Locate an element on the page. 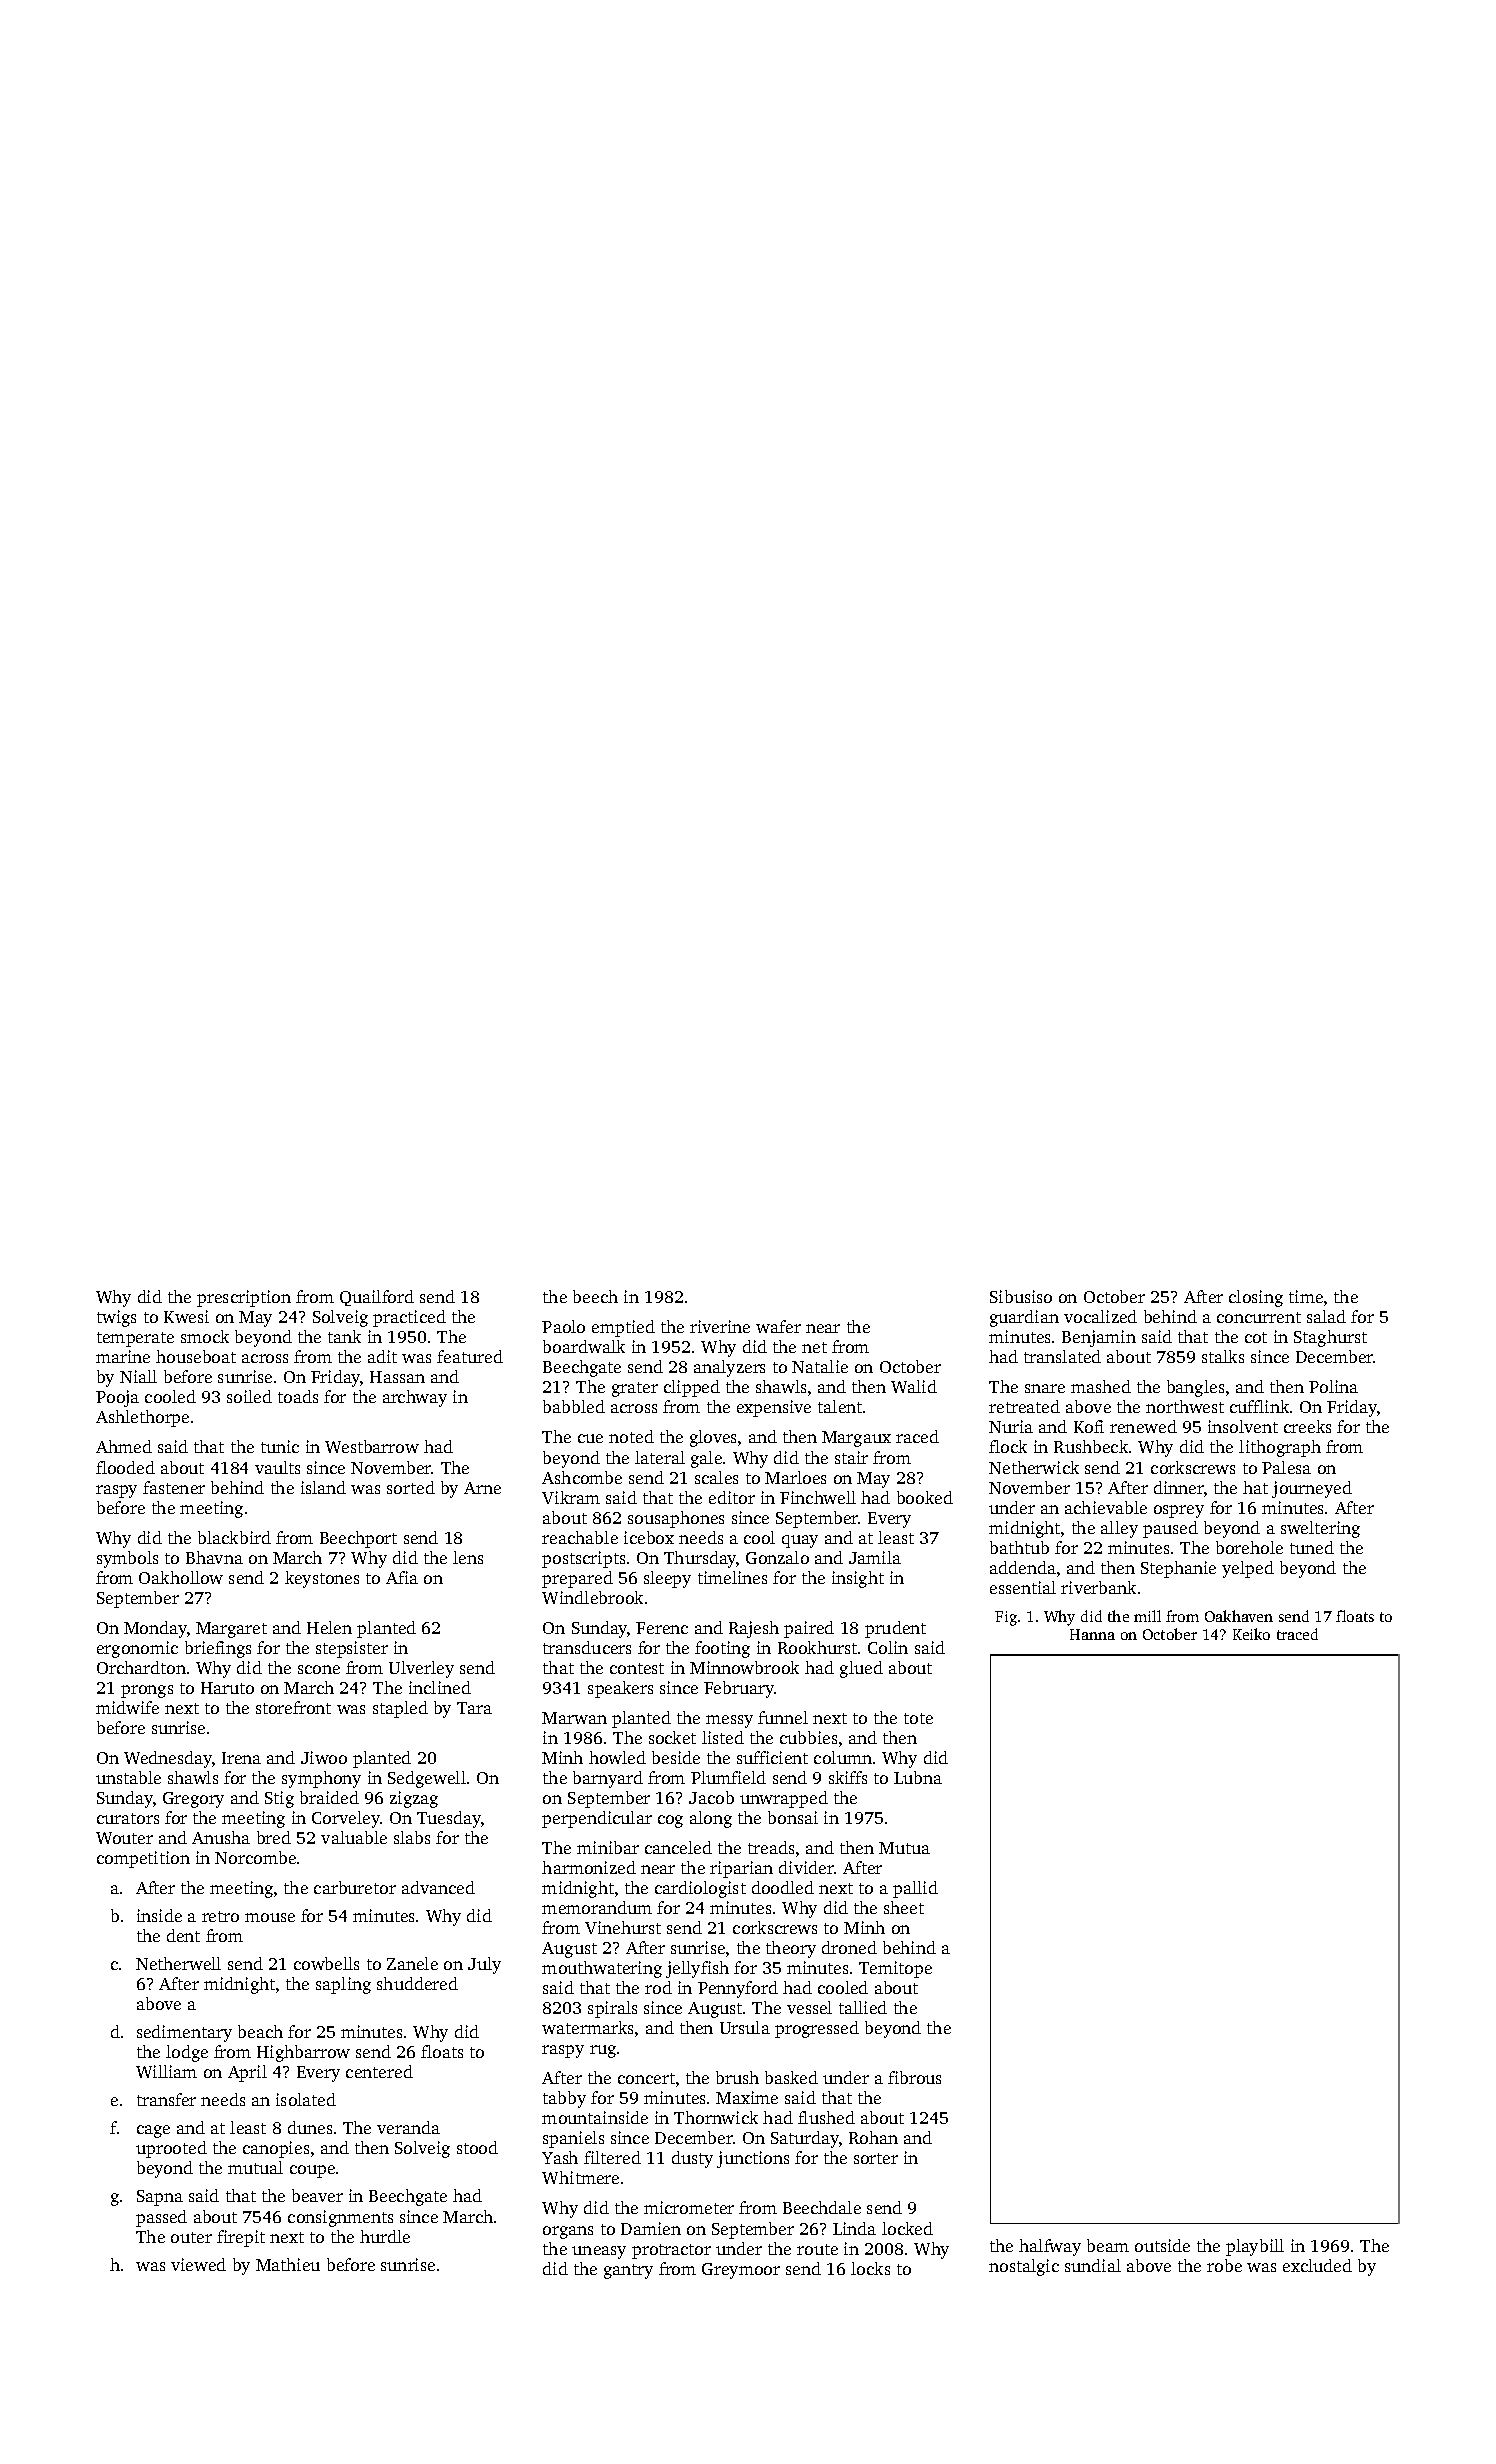  flooded is located at coordinates (125, 1467).
